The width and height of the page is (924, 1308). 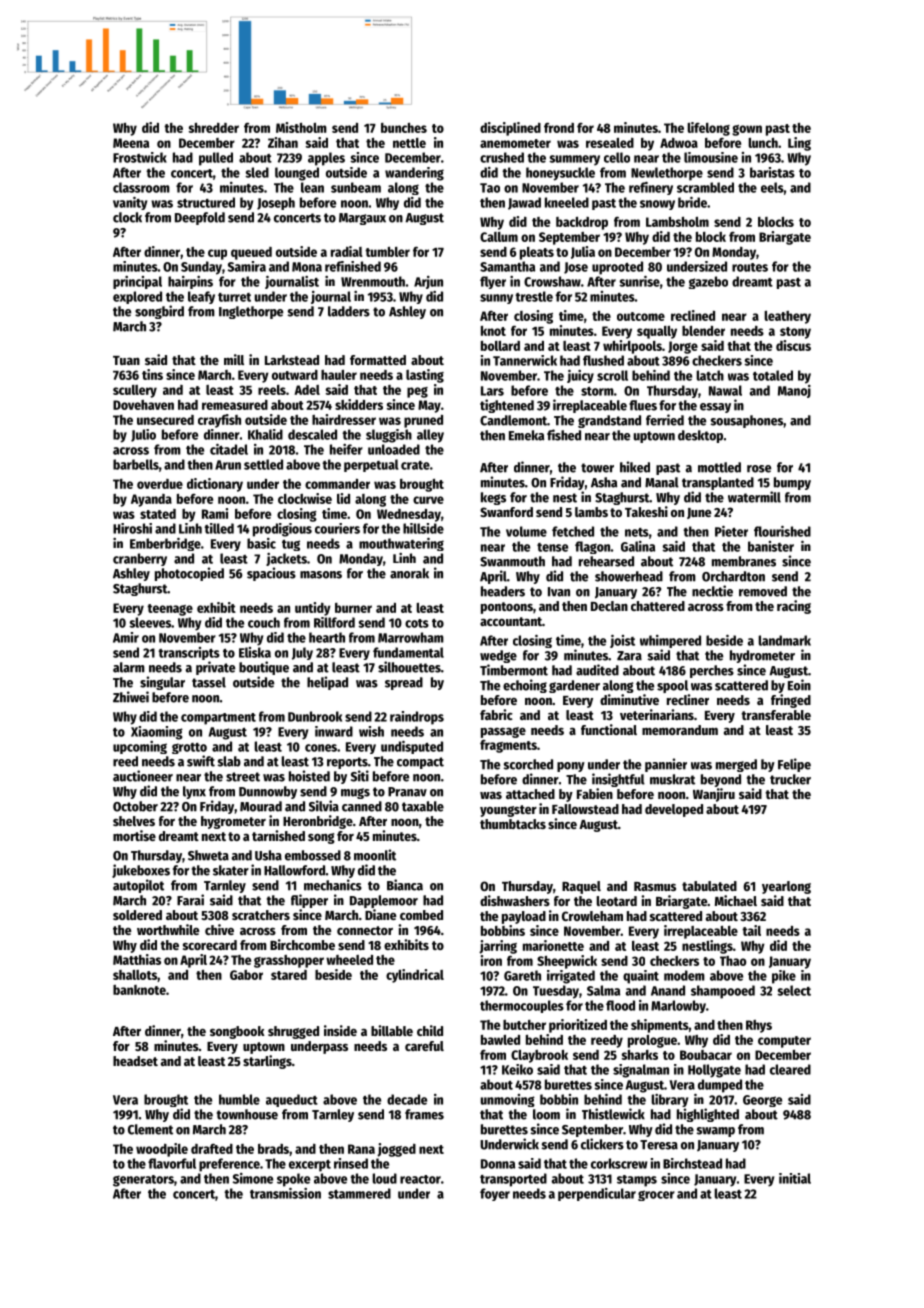 What do you see at coordinates (786, 887) in the page?
I see `yearlong` at bounding box center [786, 887].
